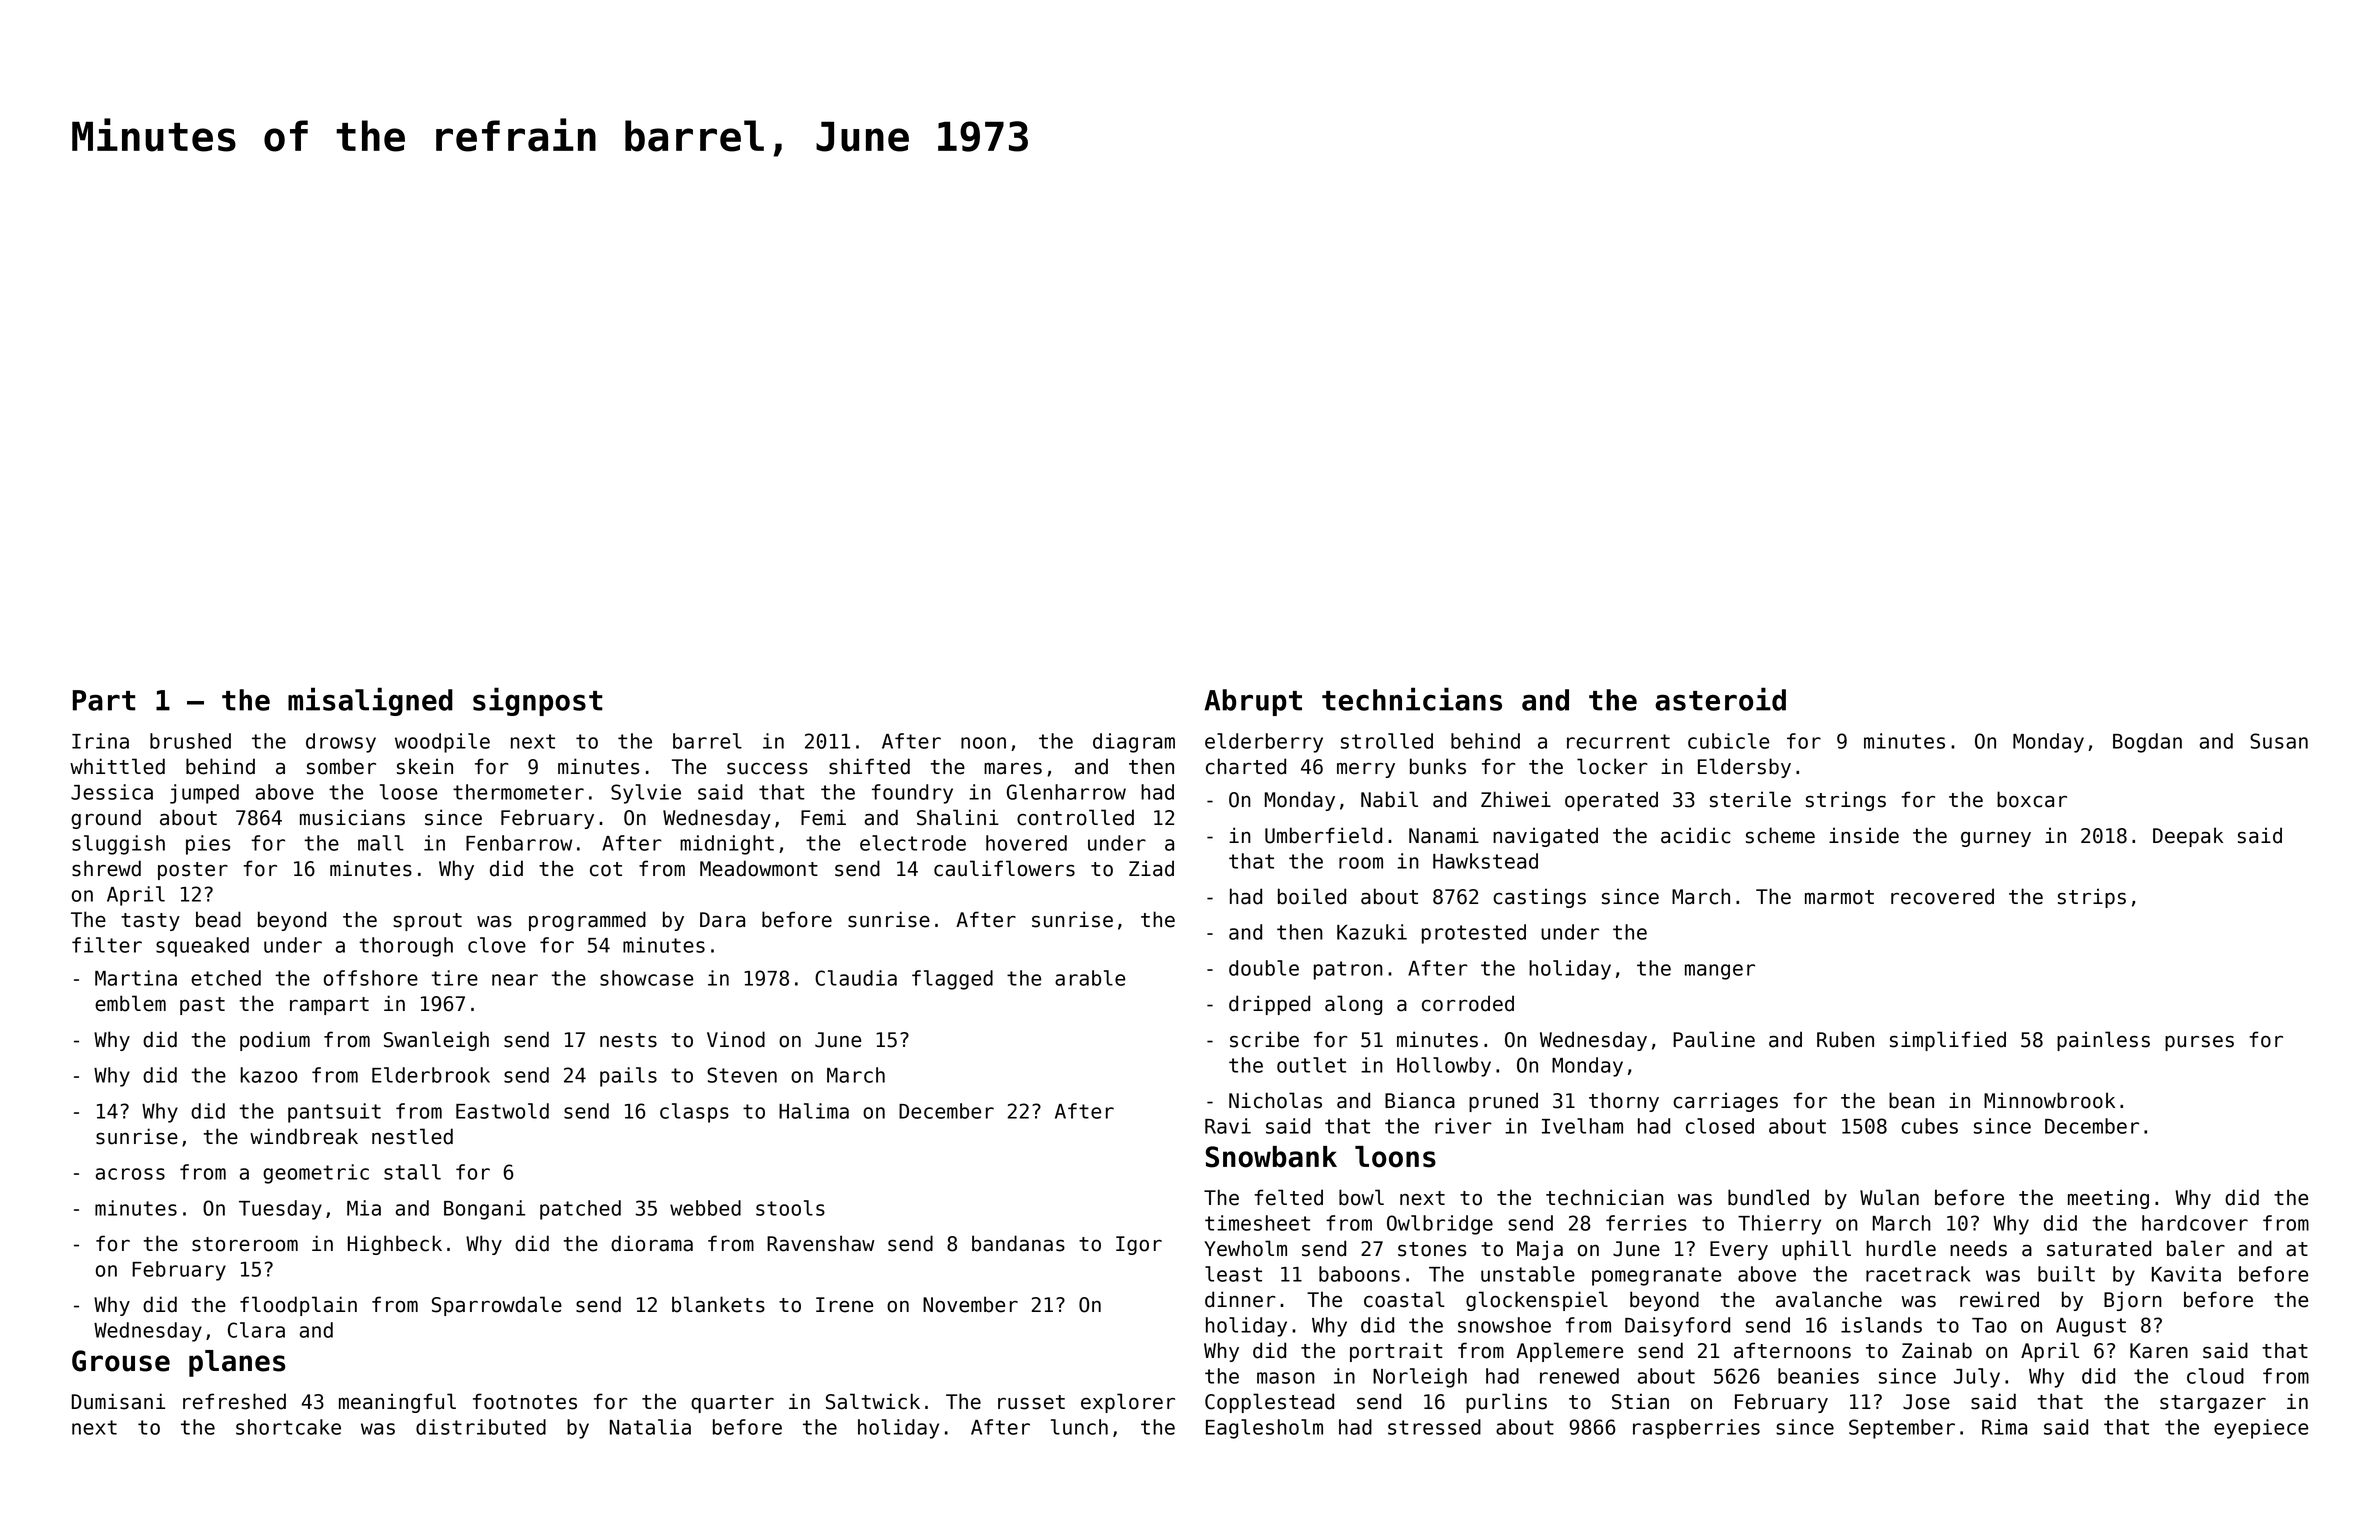 The width and height of the screenshot is (2380, 1540). Describe the element at coordinates (1264, 1429) in the screenshot. I see `Eaglesholm` at that location.
